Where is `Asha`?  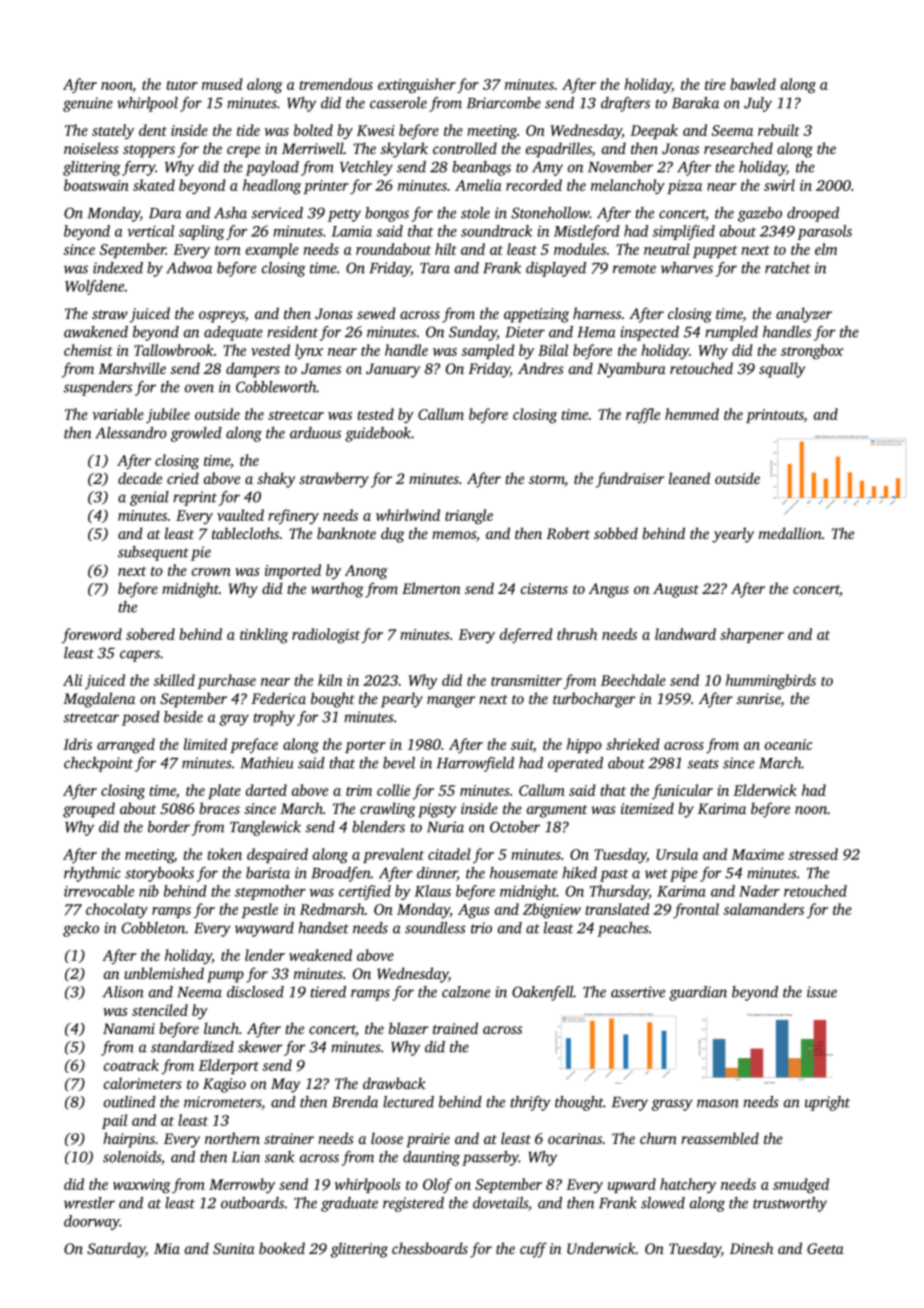
Asha is located at coordinates (230, 213).
